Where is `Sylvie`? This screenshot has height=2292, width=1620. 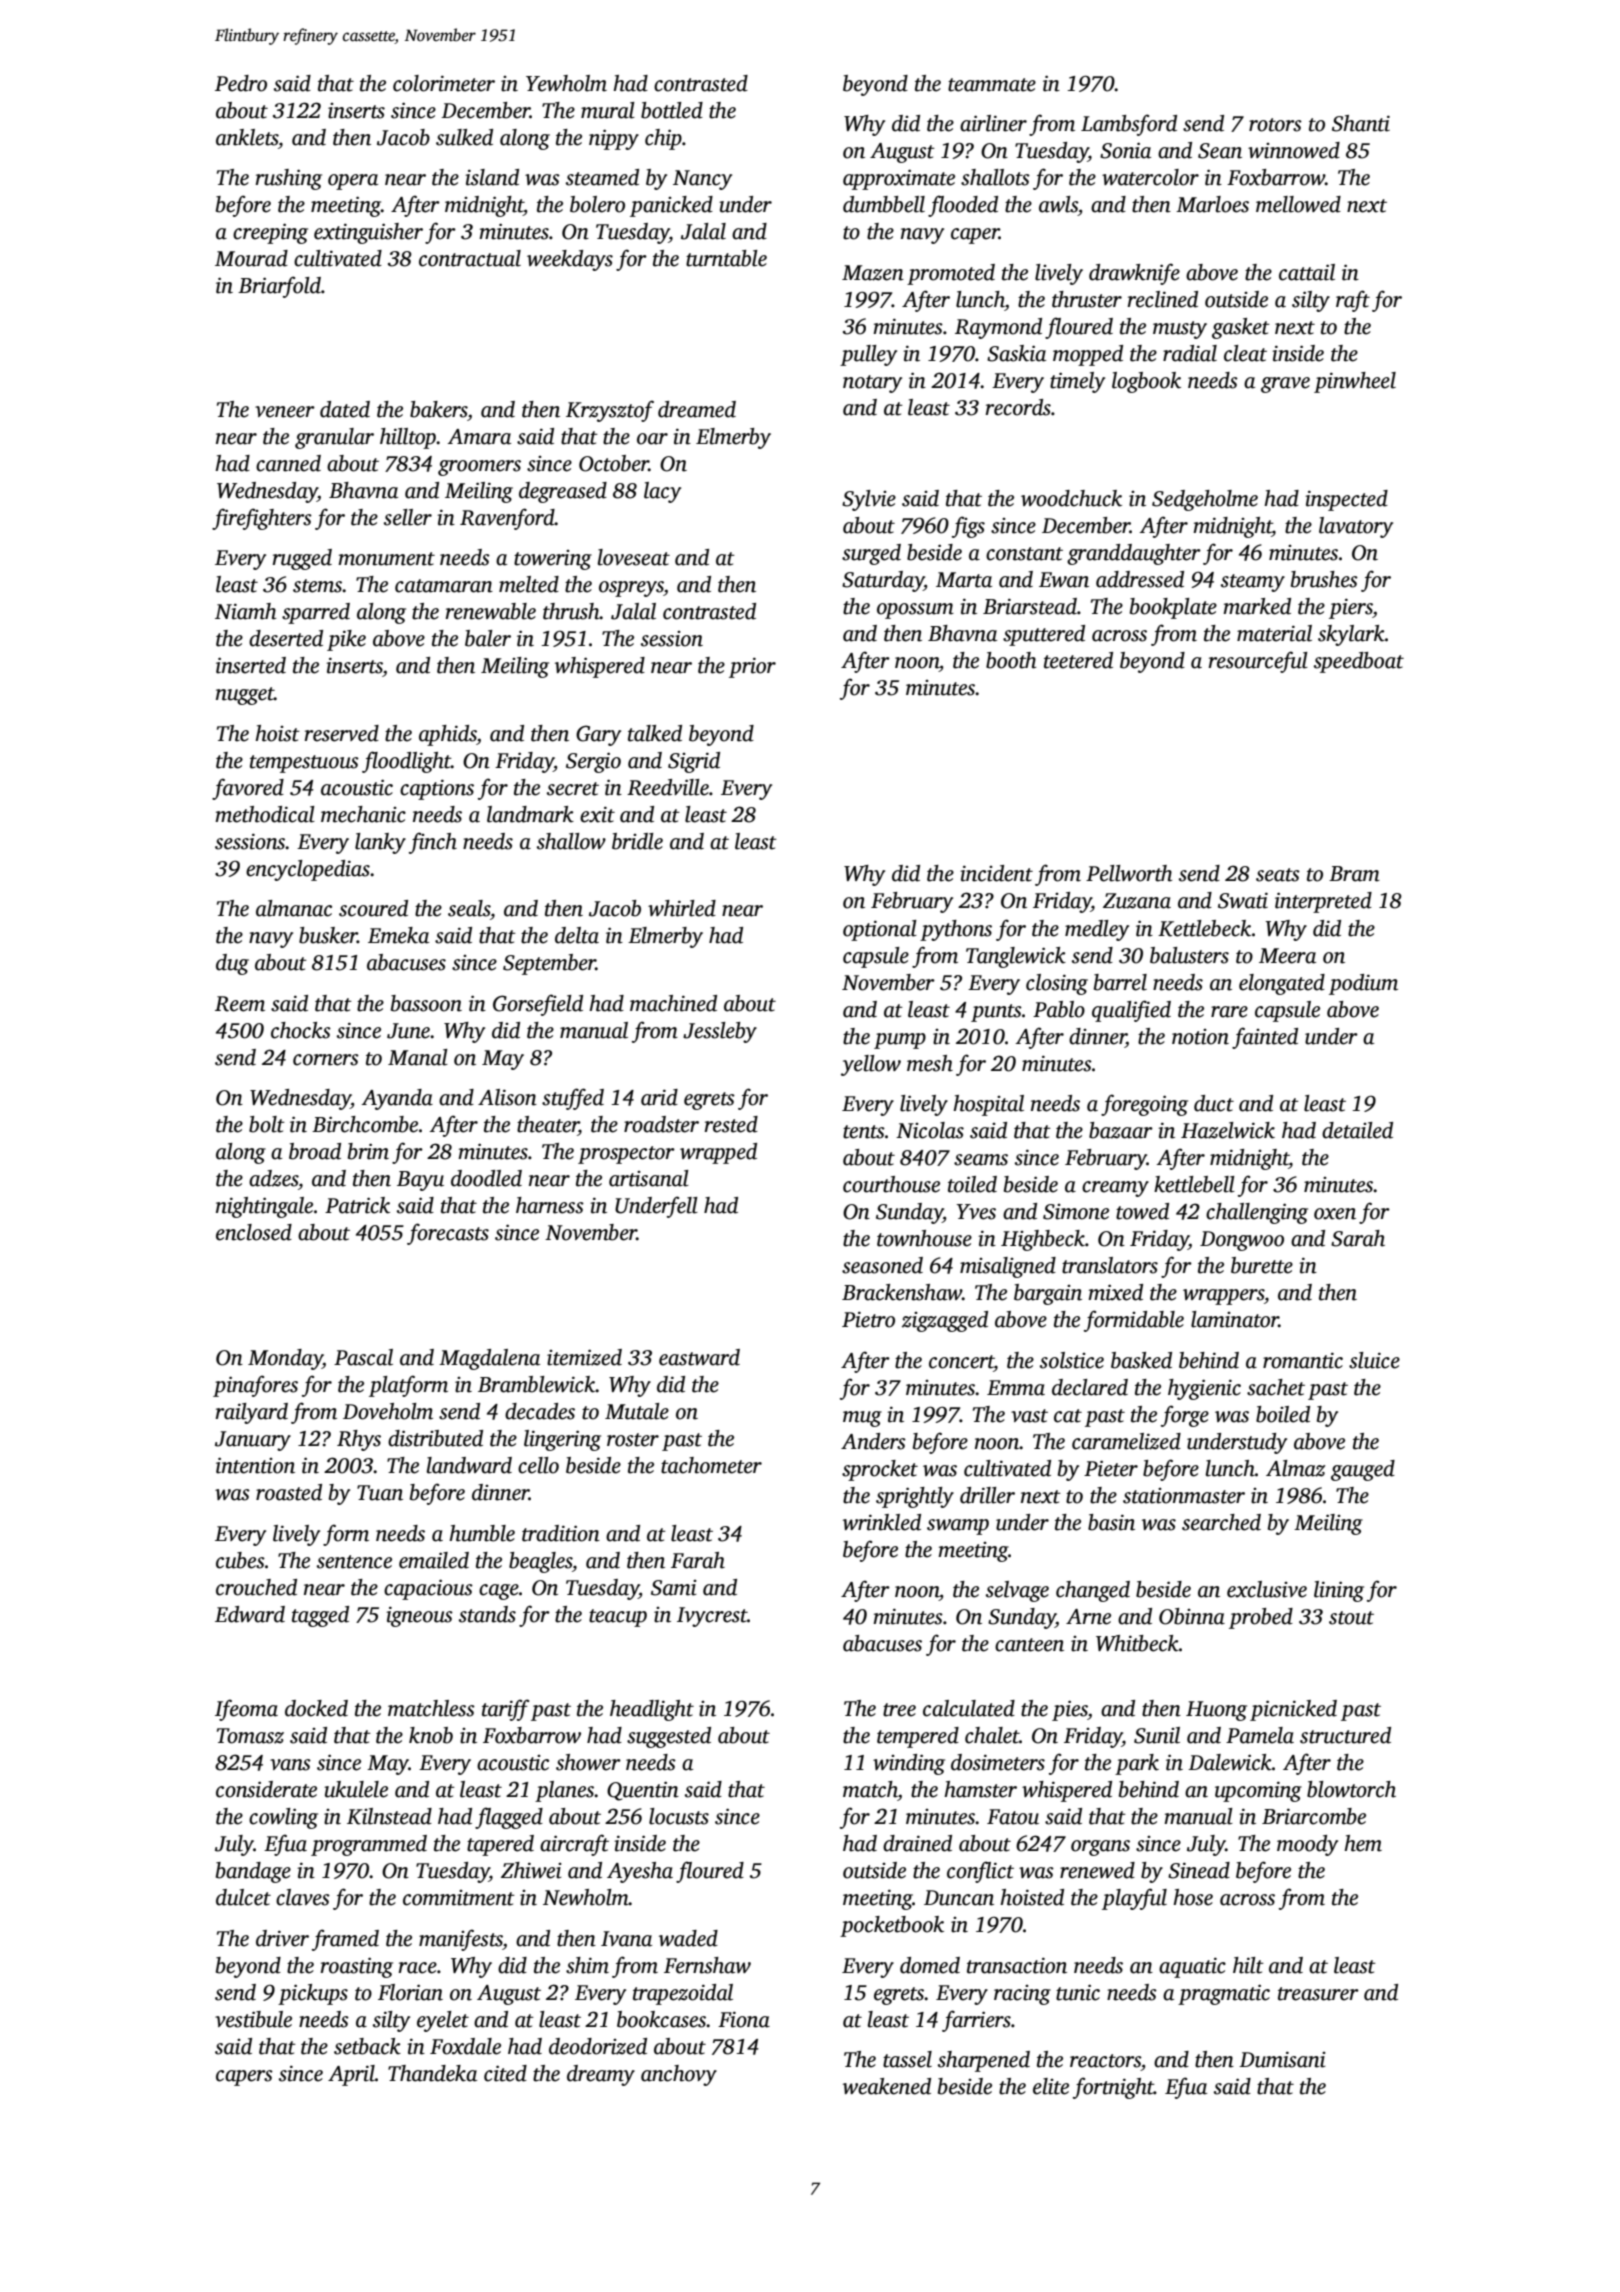
Sylvie is located at coordinates (869, 500).
